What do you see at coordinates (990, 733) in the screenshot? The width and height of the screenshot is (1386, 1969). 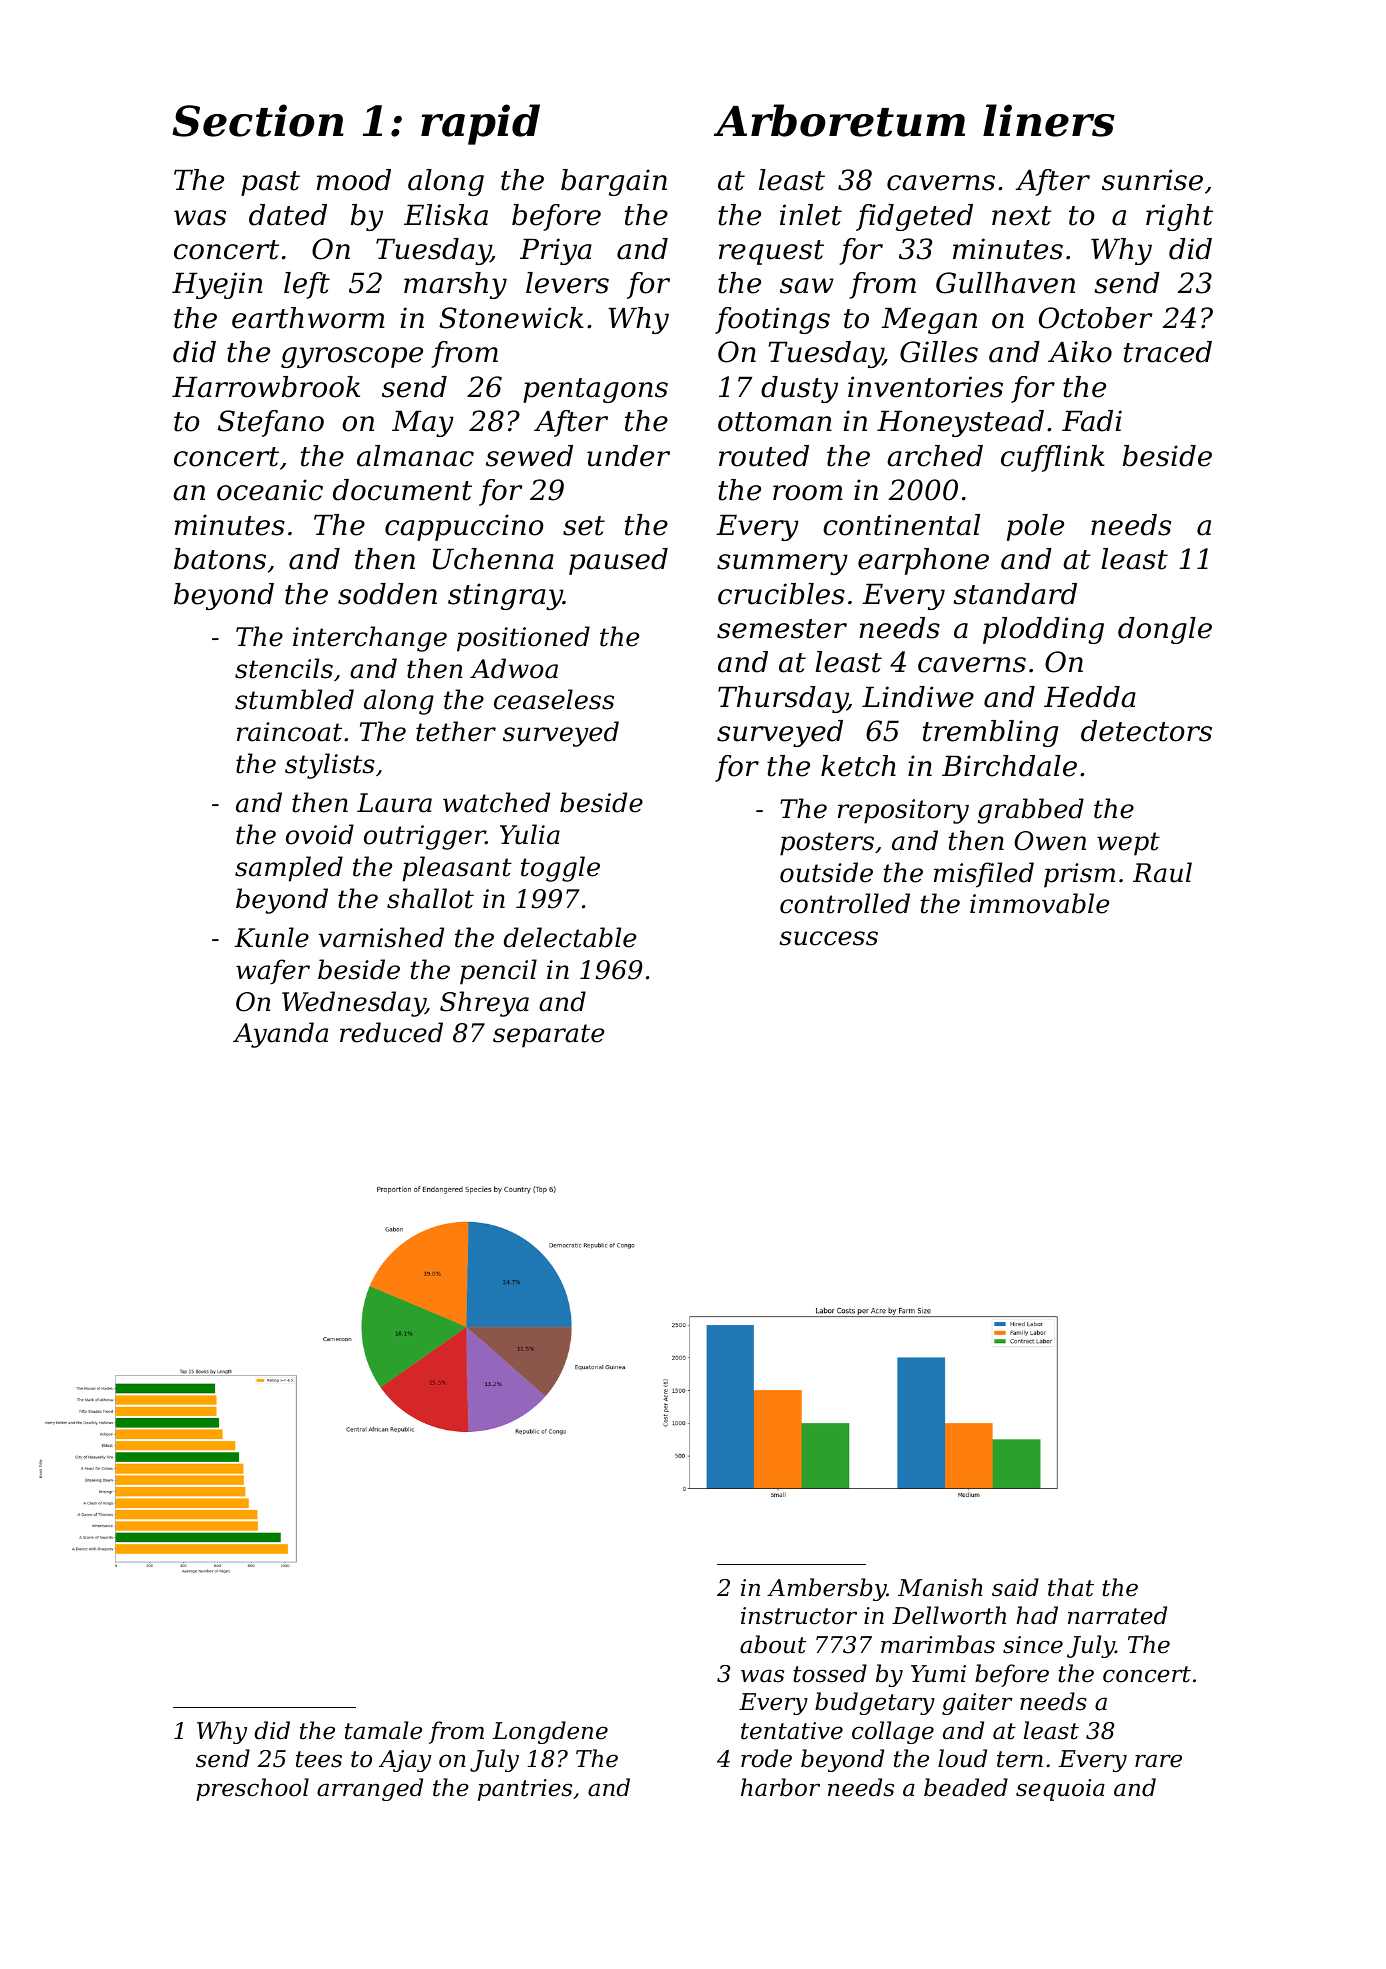 I see `trembling` at bounding box center [990, 733].
